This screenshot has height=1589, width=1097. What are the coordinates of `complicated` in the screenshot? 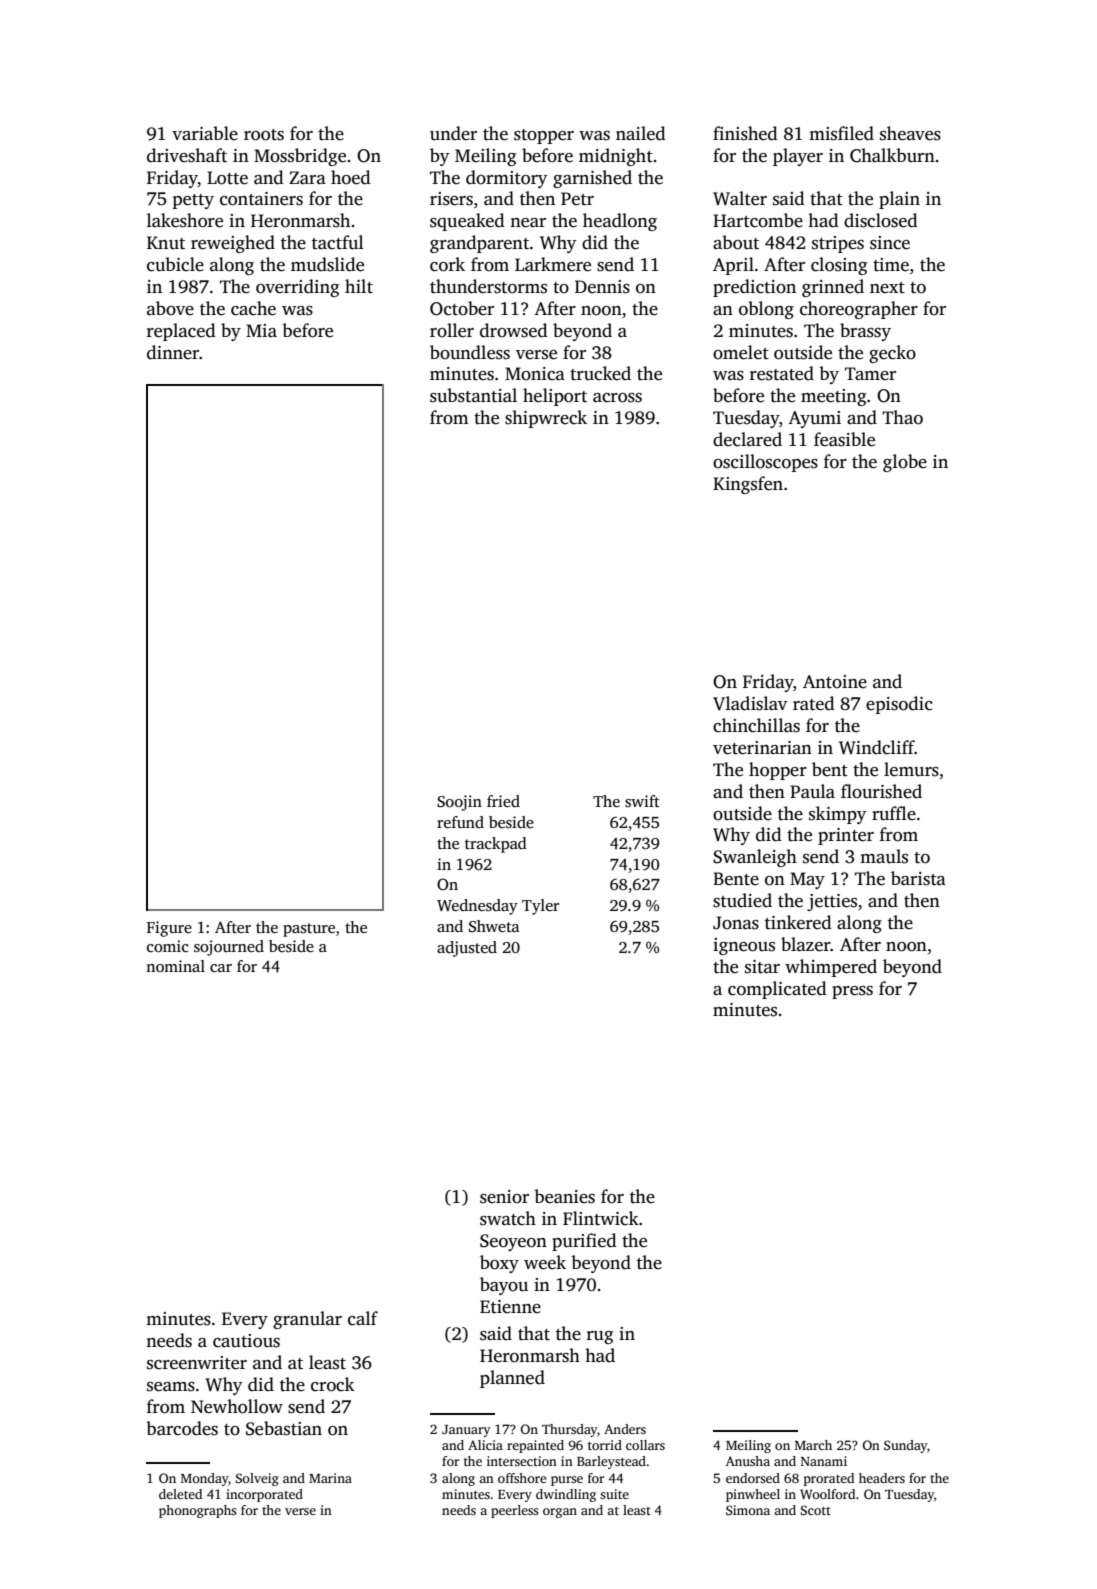 It's located at (777, 990).
